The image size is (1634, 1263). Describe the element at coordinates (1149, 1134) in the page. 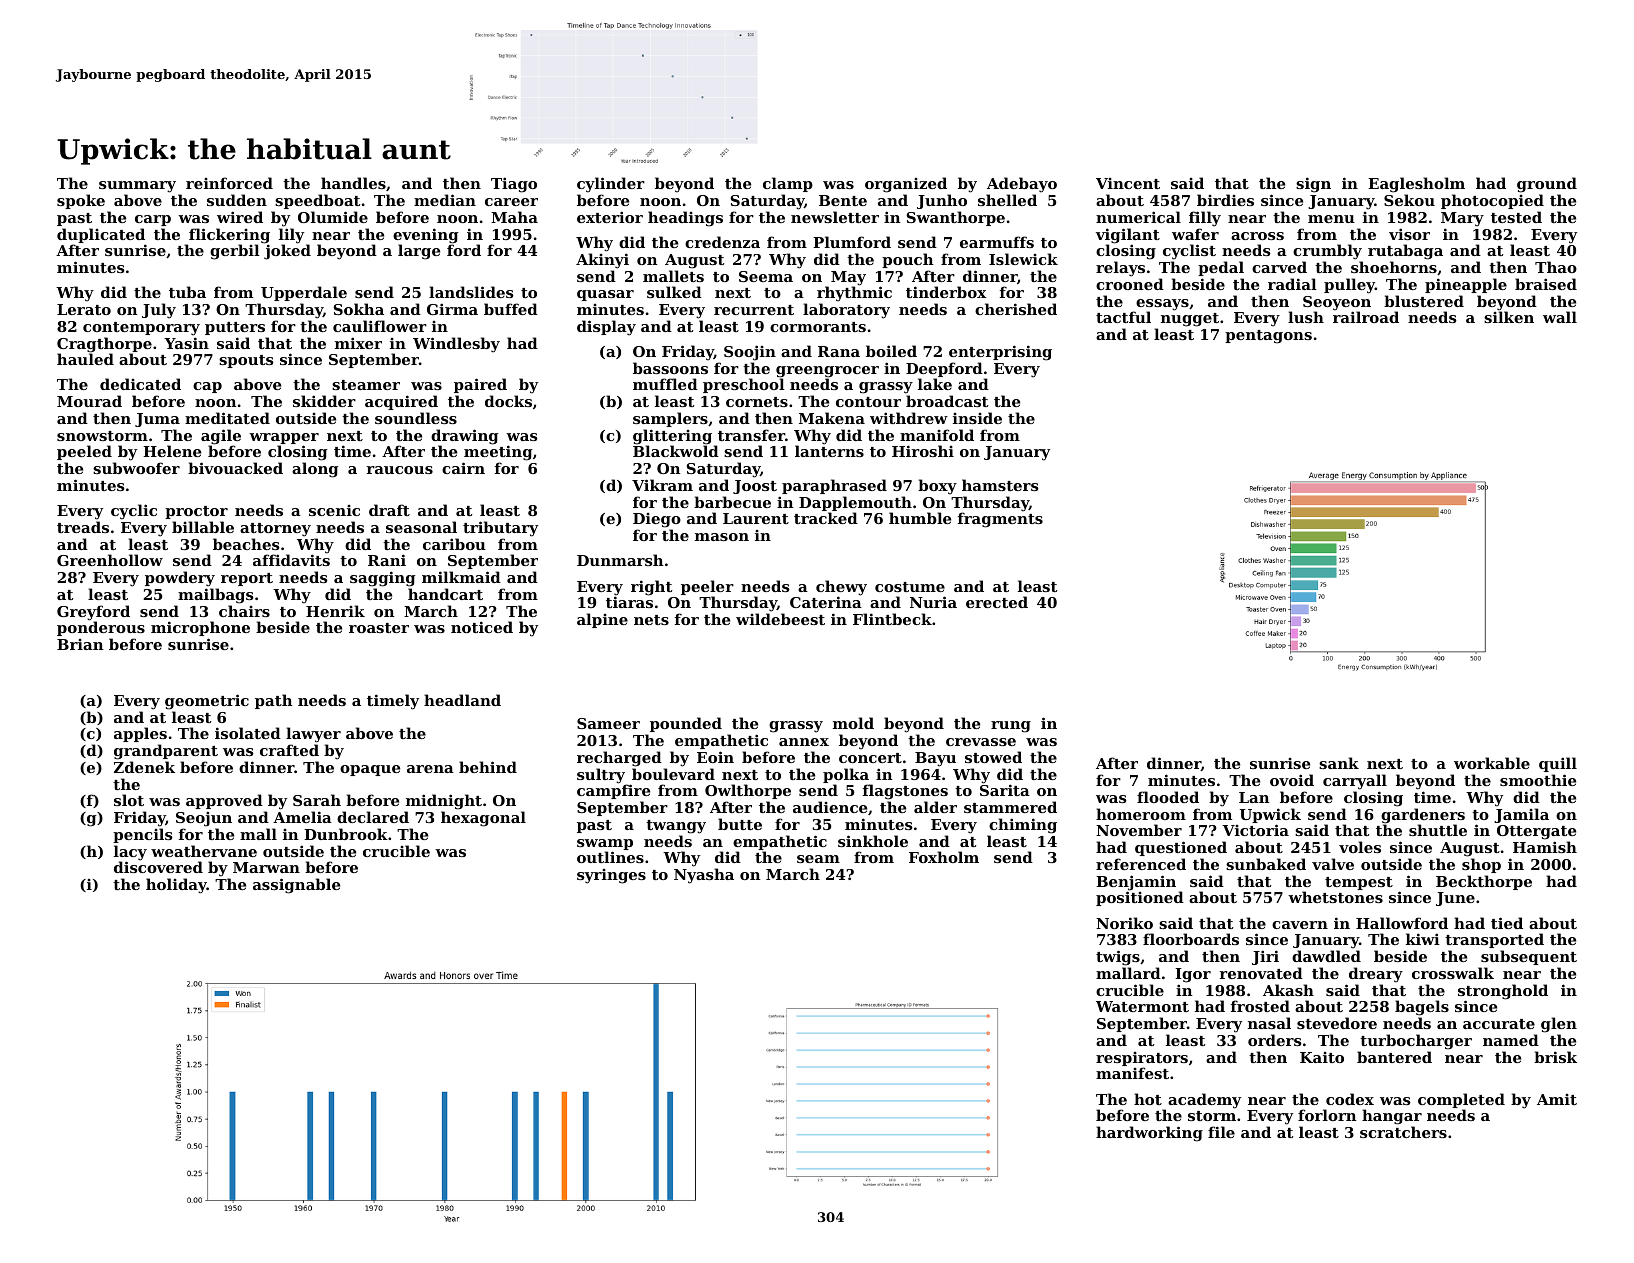

I see `hardworking` at that location.
